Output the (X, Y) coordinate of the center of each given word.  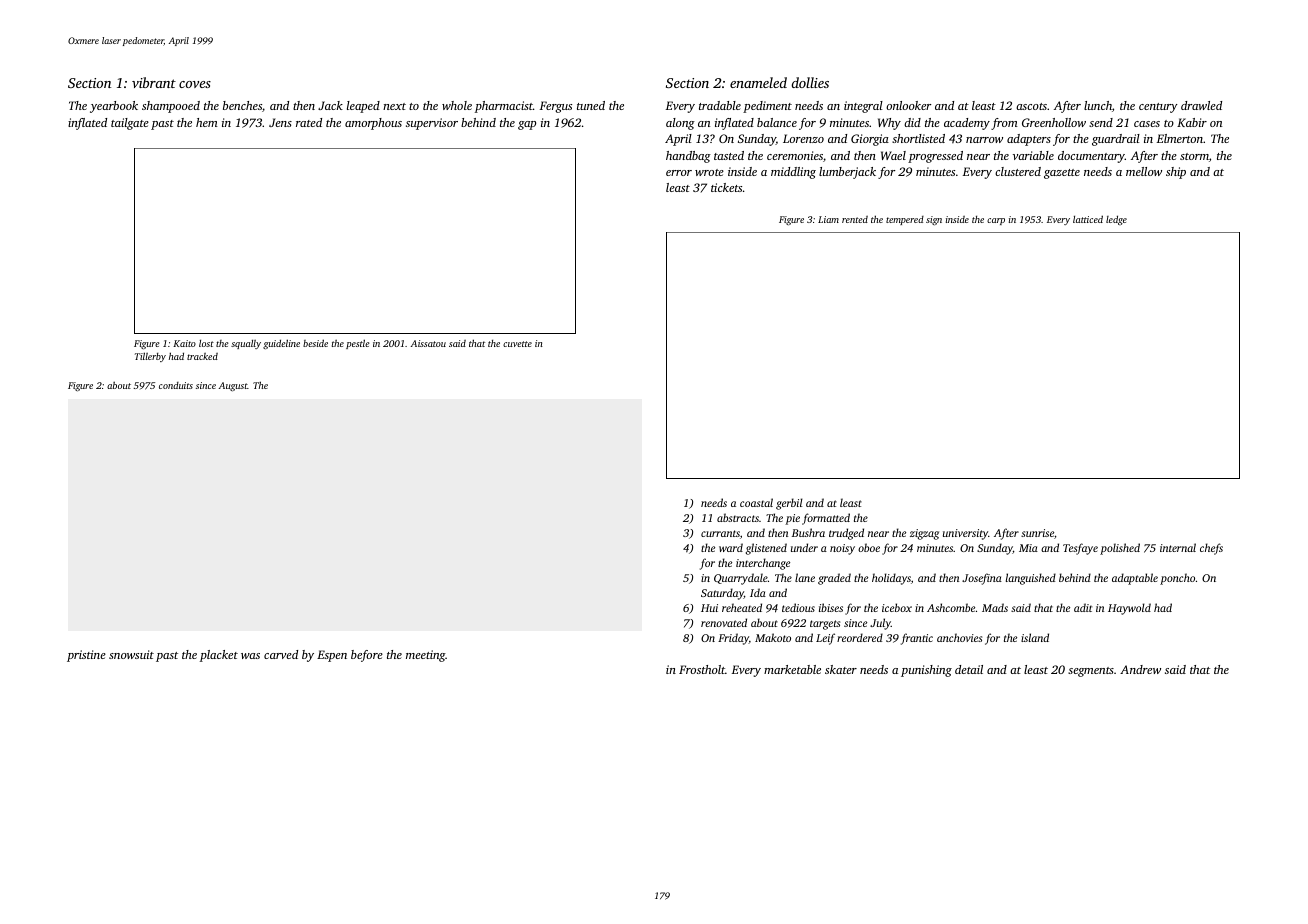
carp (996, 221)
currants (720, 533)
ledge (1116, 220)
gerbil (789, 504)
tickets (726, 187)
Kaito (184, 343)
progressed (935, 157)
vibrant (154, 82)
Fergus (556, 107)
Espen (332, 656)
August (233, 386)
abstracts (738, 517)
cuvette (517, 344)
